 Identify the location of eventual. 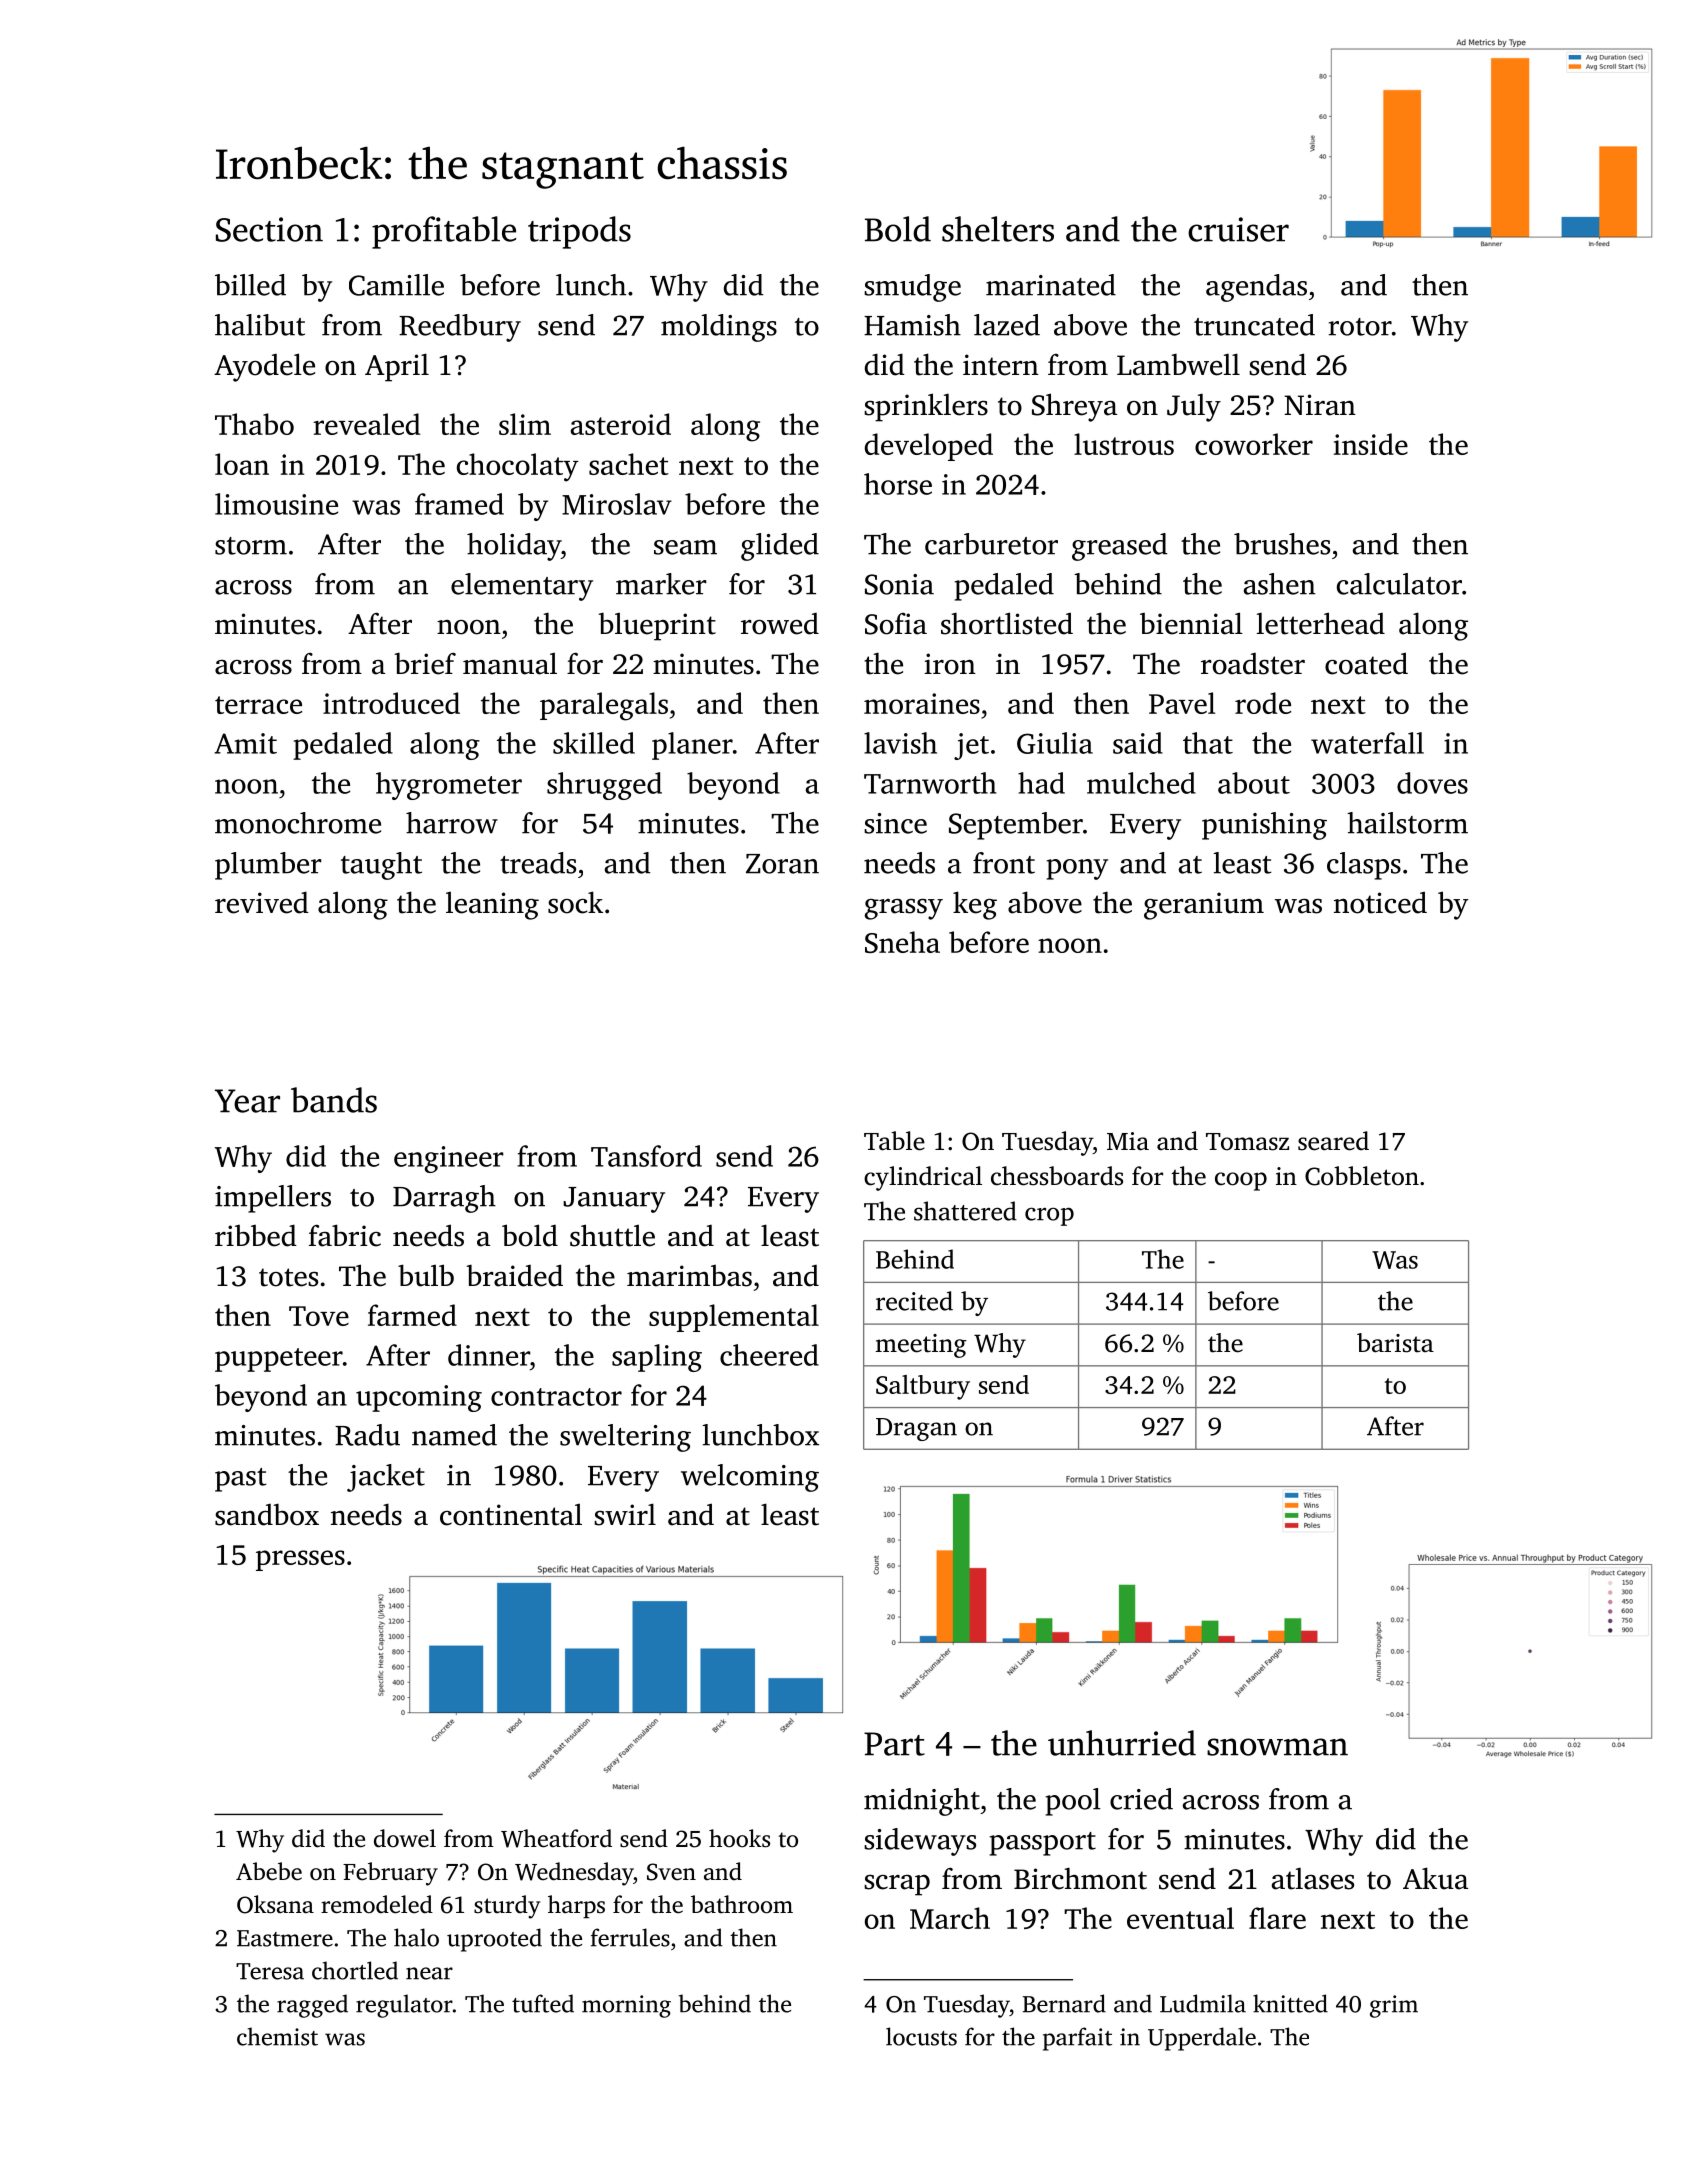
(1180, 1918).
